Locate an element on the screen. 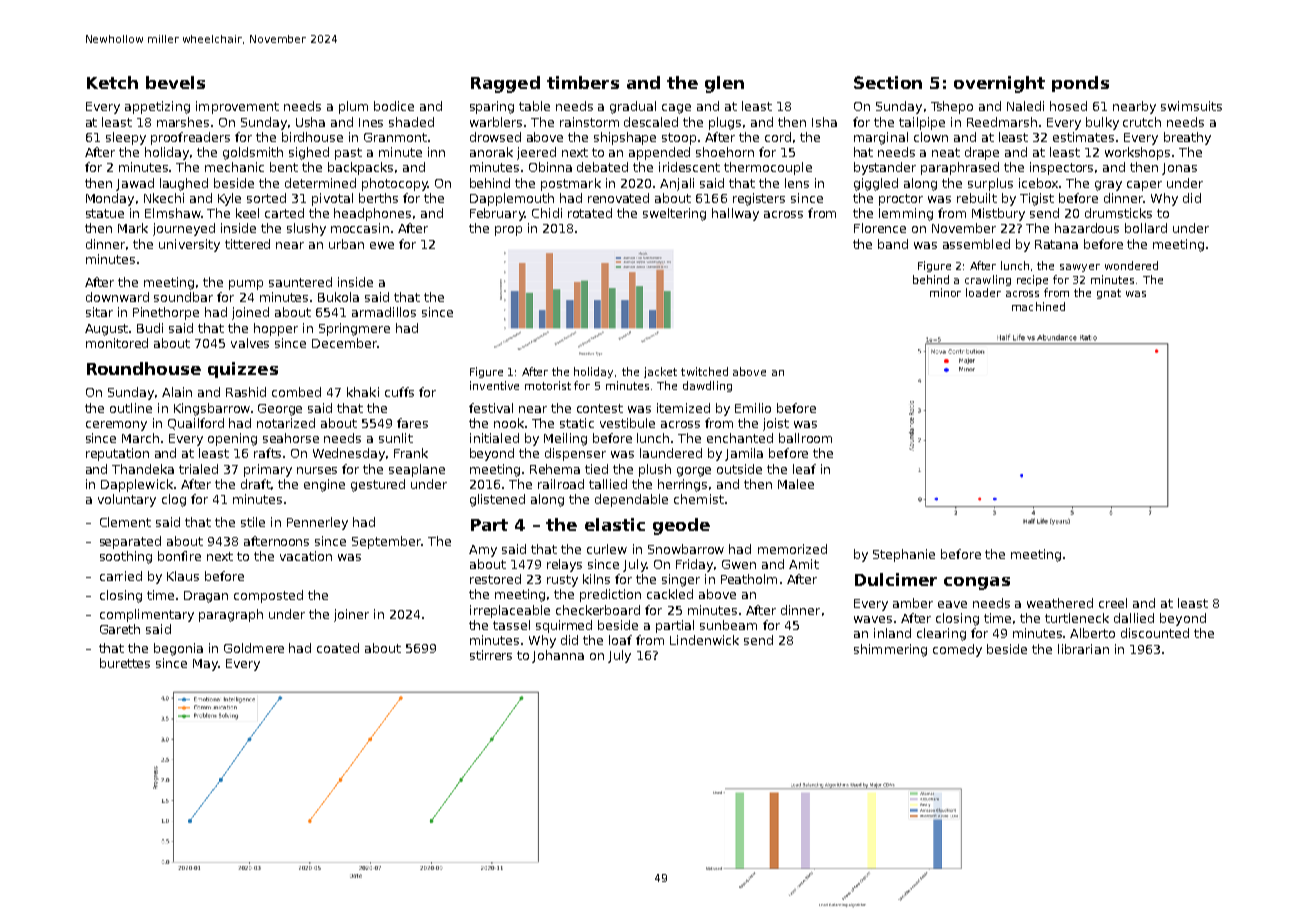  hallway is located at coordinates (735, 214).
